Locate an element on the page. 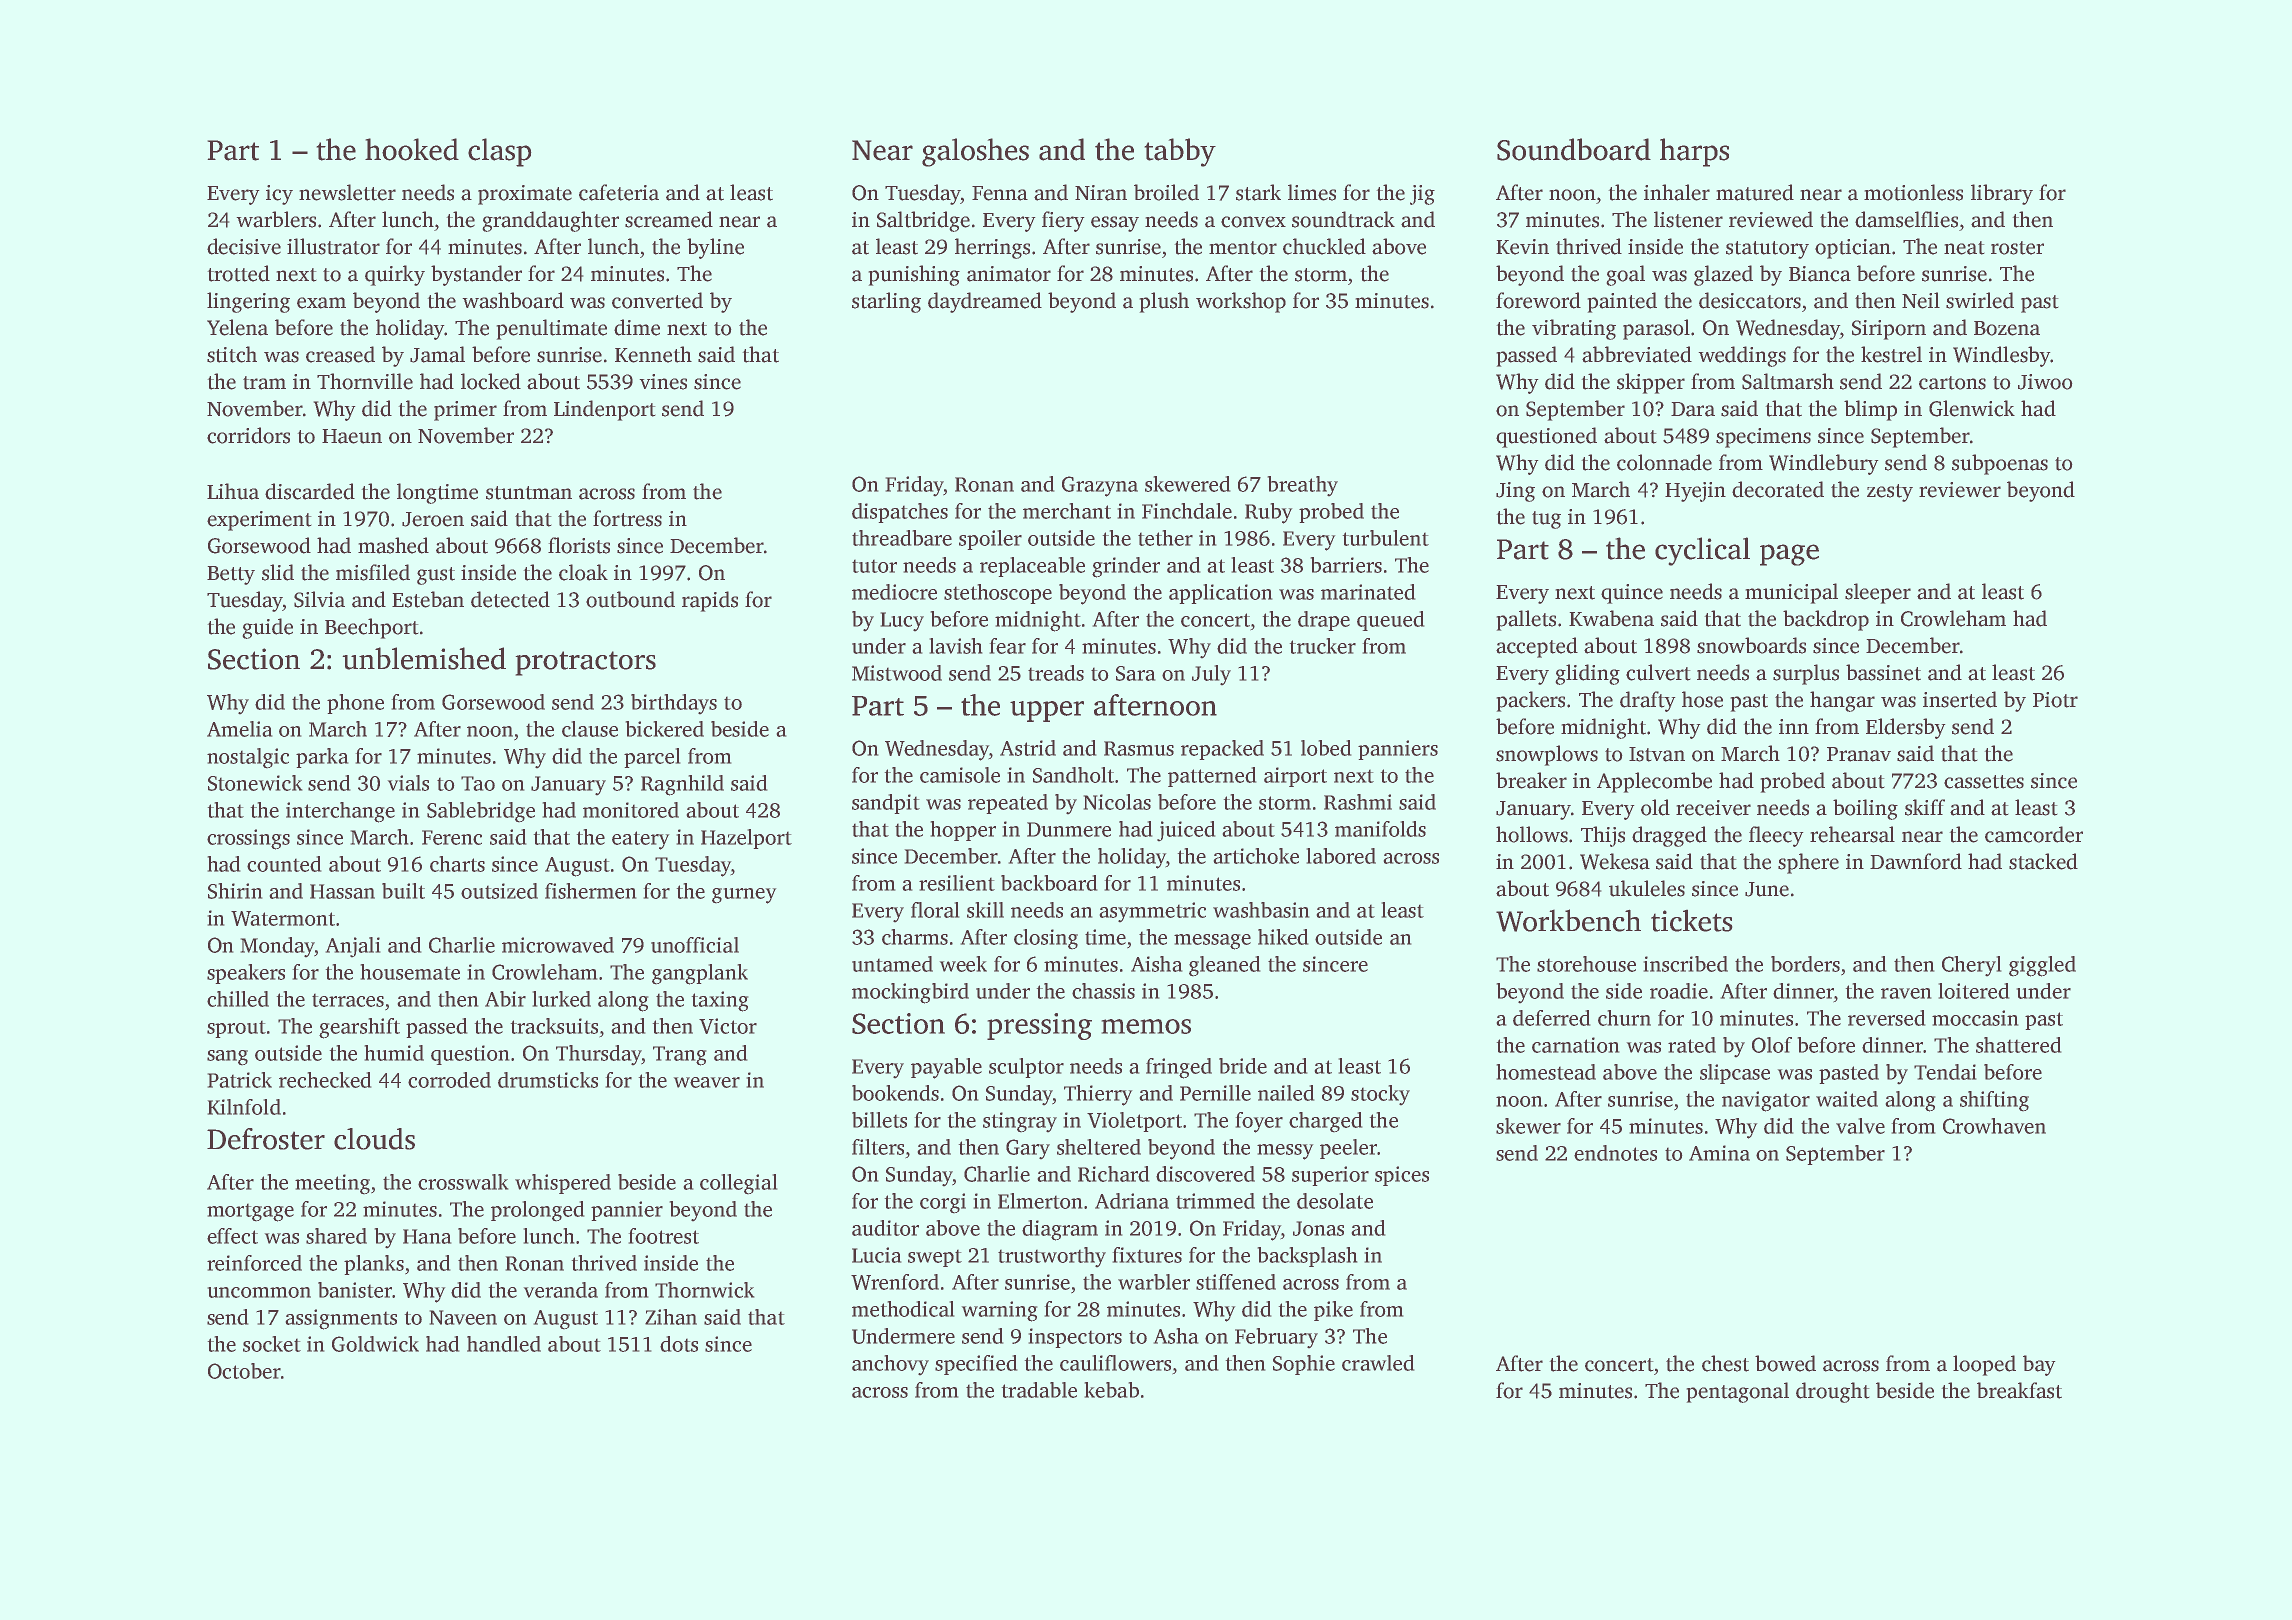 This document has width=2292, height=1620. harps is located at coordinates (1694, 152).
